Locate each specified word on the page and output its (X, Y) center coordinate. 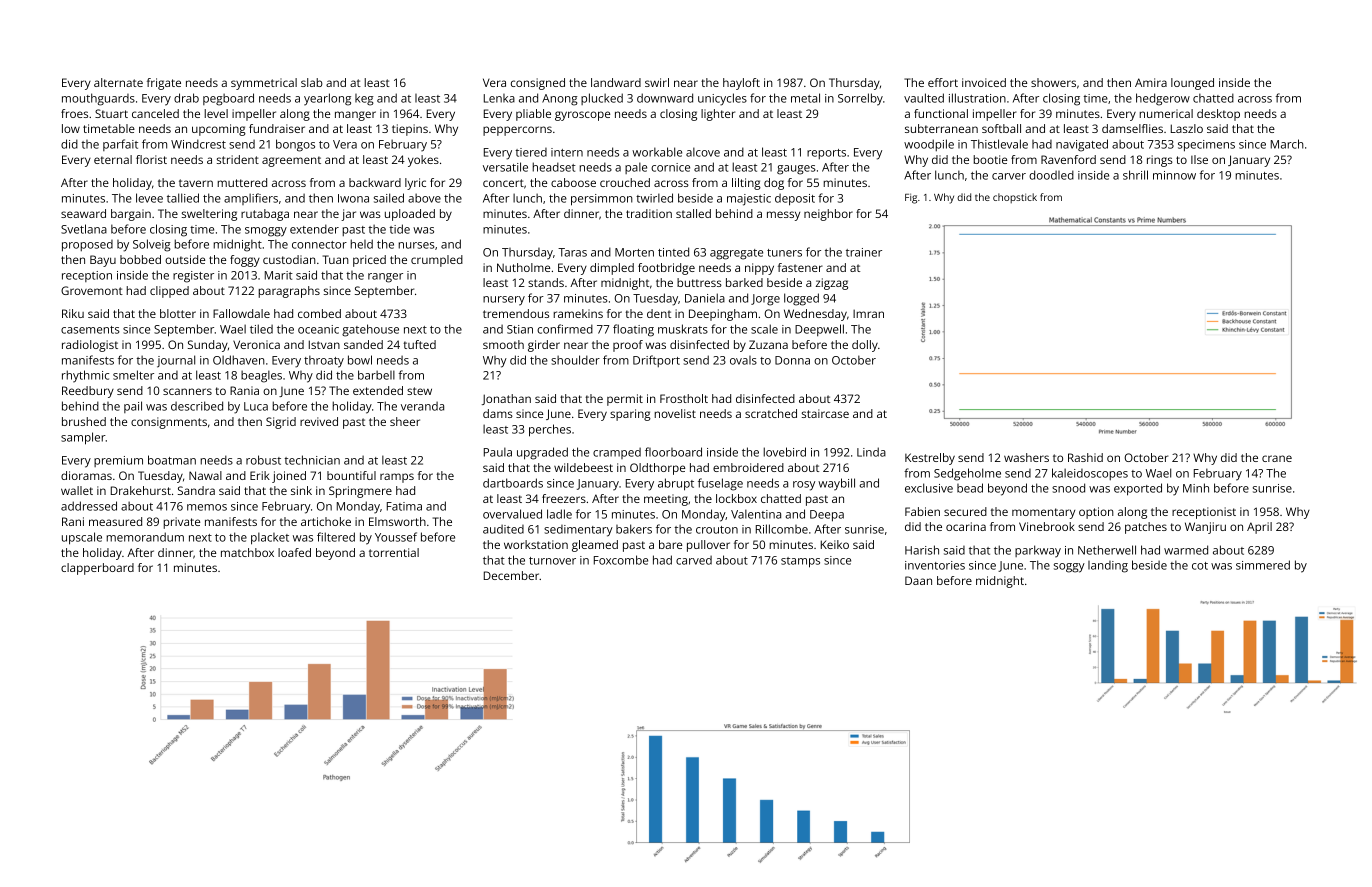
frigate (164, 84)
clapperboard (97, 569)
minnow (1174, 175)
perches (550, 430)
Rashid (1085, 457)
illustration (977, 98)
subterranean (941, 128)
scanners (187, 391)
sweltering (209, 215)
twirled (654, 198)
